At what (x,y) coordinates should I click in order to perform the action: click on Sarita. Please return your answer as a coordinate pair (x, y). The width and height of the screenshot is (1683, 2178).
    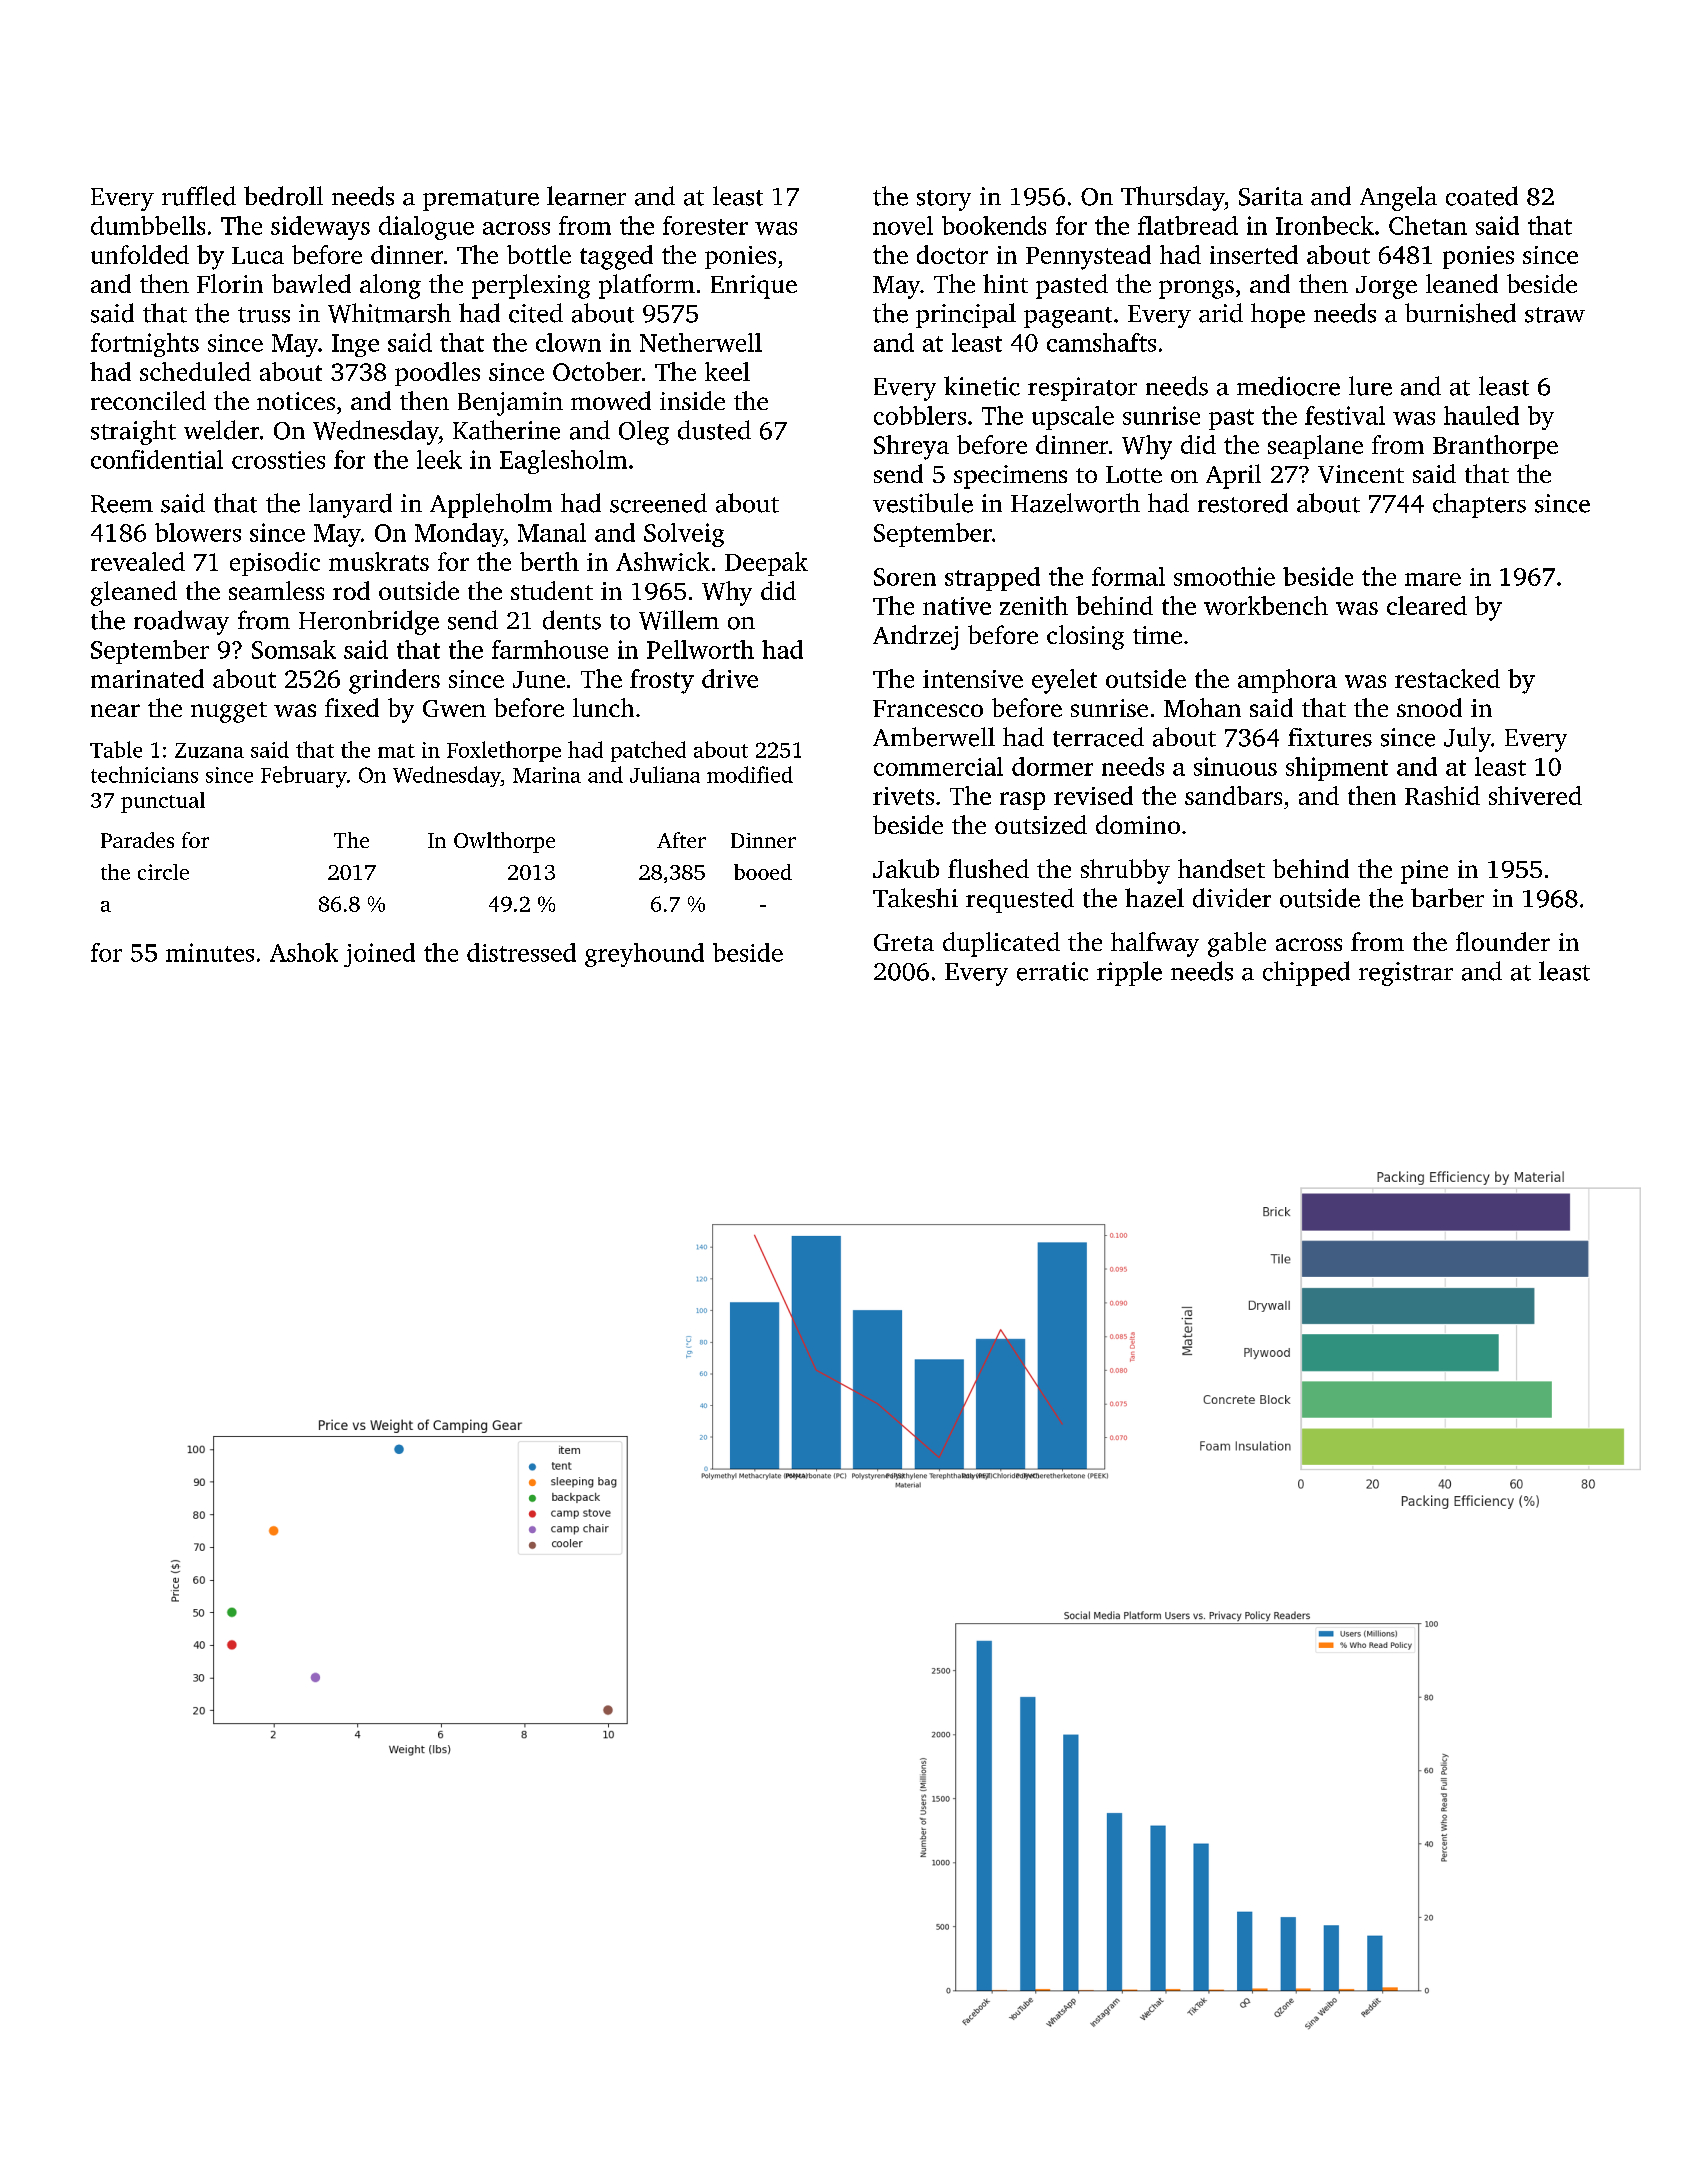
    Looking at the image, I should click on (1271, 196).
